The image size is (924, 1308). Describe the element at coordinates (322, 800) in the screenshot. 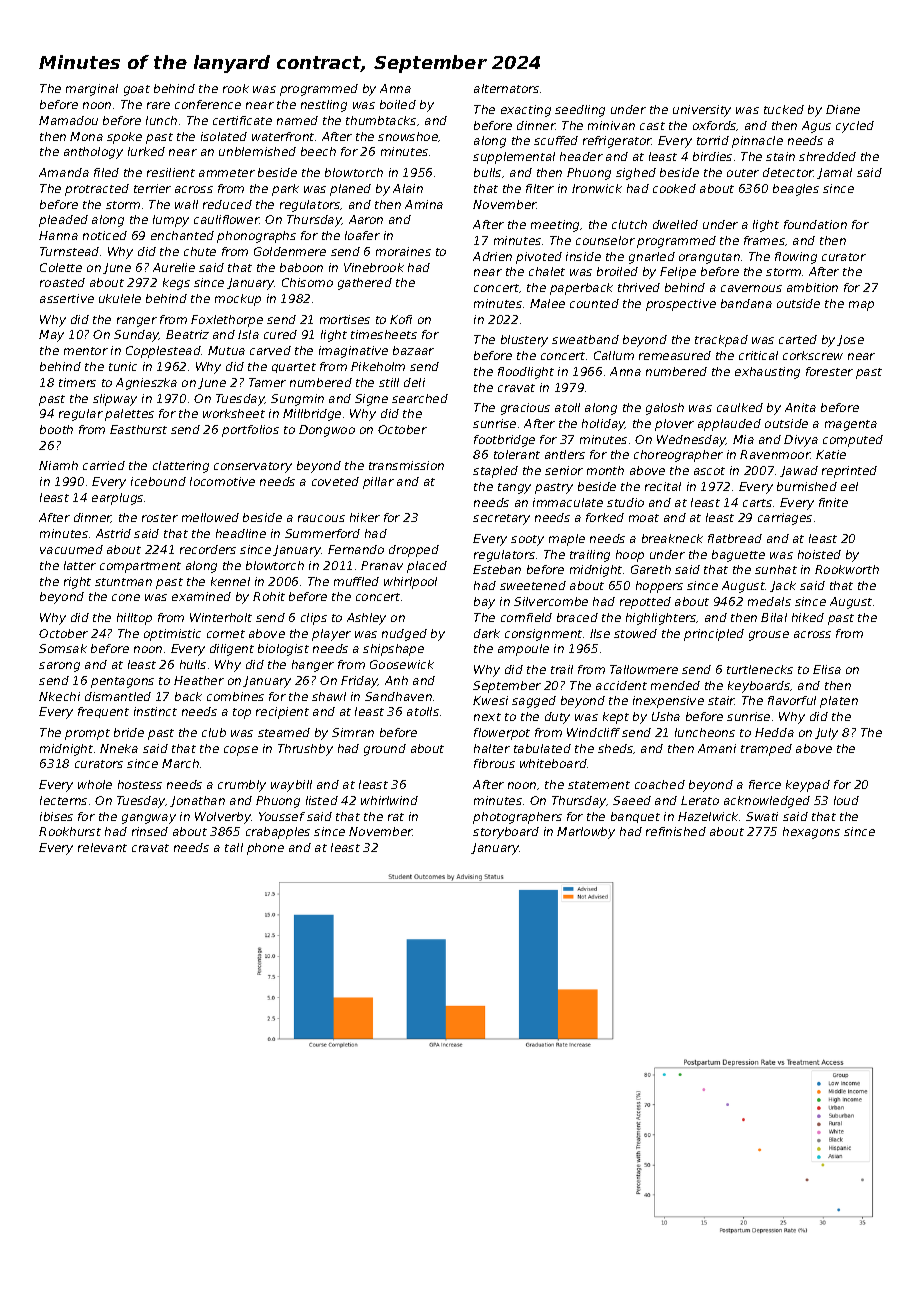

I see `listed` at that location.
